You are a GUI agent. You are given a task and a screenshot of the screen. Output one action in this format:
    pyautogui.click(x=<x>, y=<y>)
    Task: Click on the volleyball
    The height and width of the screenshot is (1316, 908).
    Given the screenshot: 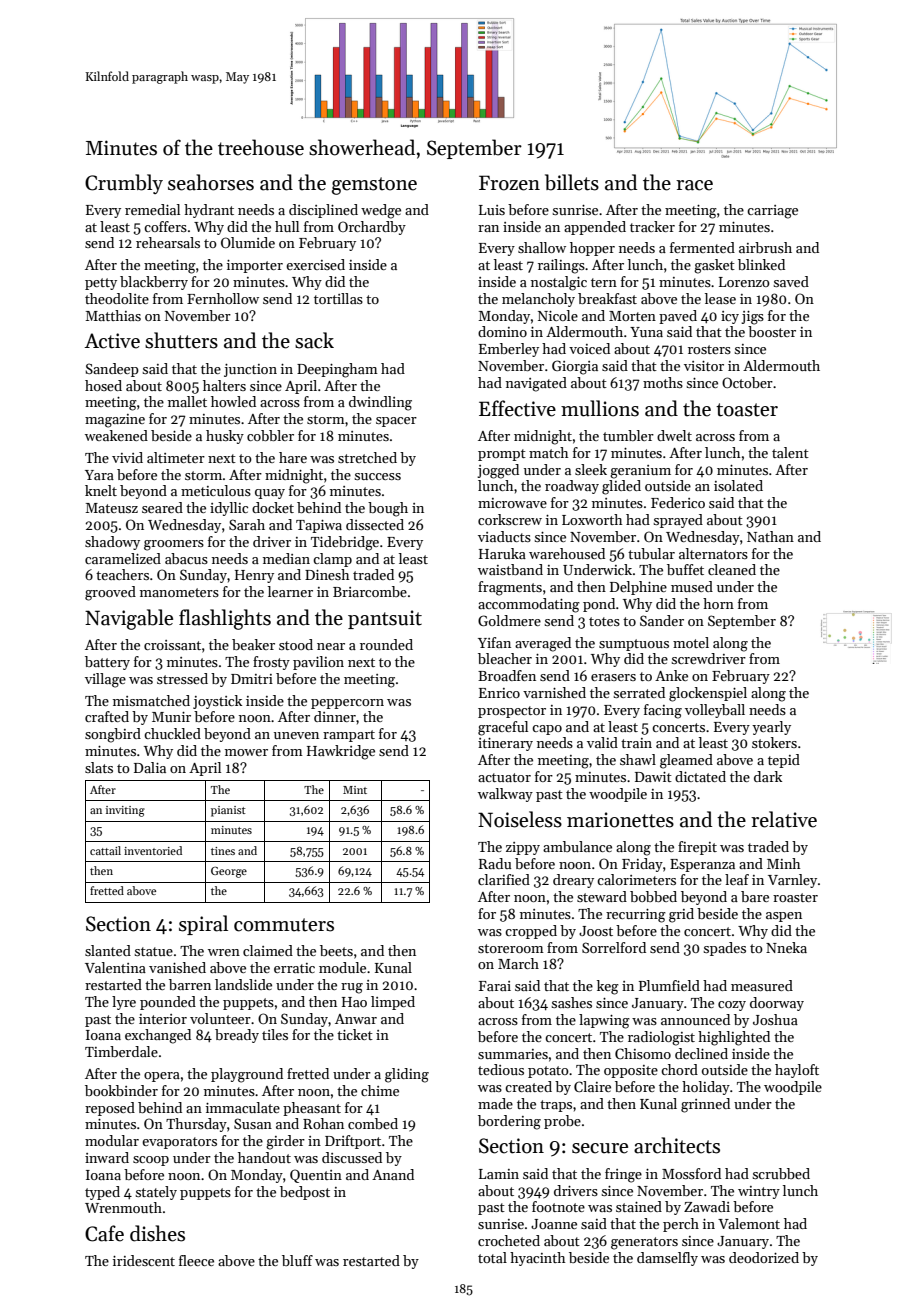 What is the action you would take?
    pyautogui.click(x=715, y=711)
